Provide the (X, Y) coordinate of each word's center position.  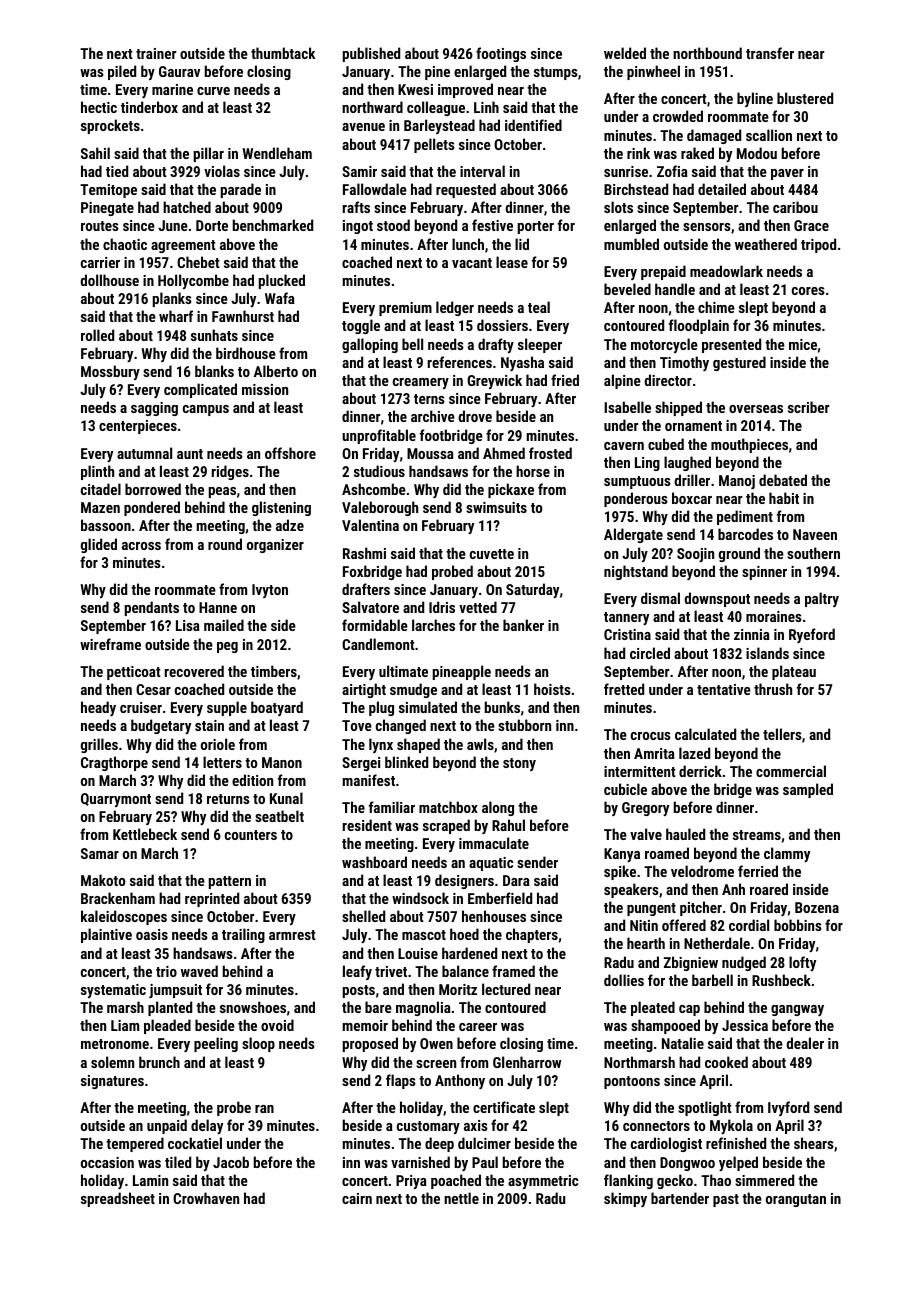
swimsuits (496, 507)
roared (769, 889)
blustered (805, 98)
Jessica (745, 1025)
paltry (822, 599)
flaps (401, 1081)
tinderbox (149, 107)
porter (536, 227)
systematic (113, 991)
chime (716, 307)
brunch (159, 1062)
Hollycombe (193, 281)
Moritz (458, 989)
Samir (359, 171)
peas (222, 492)
